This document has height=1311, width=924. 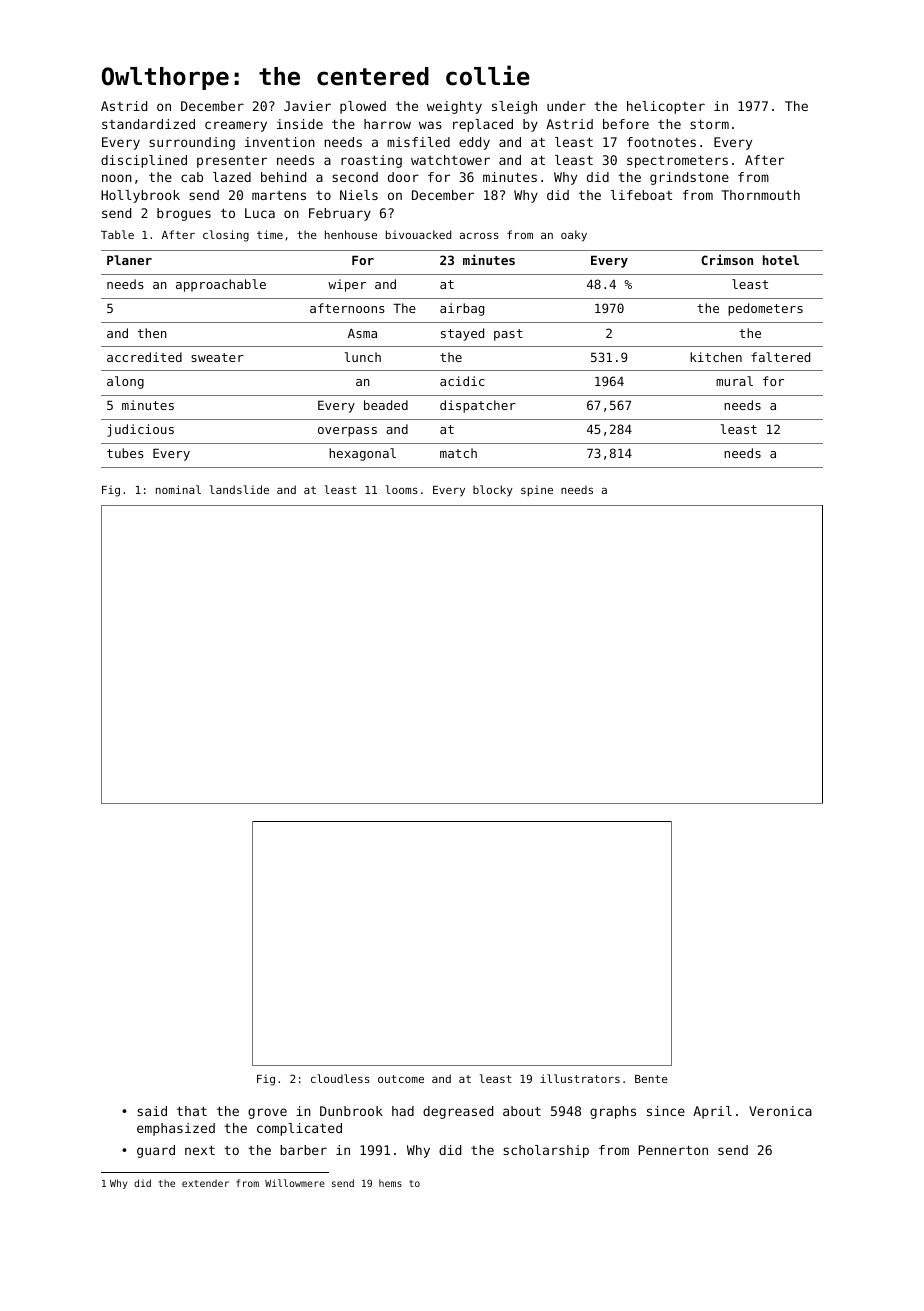 I want to click on blocky, so click(x=493, y=490).
